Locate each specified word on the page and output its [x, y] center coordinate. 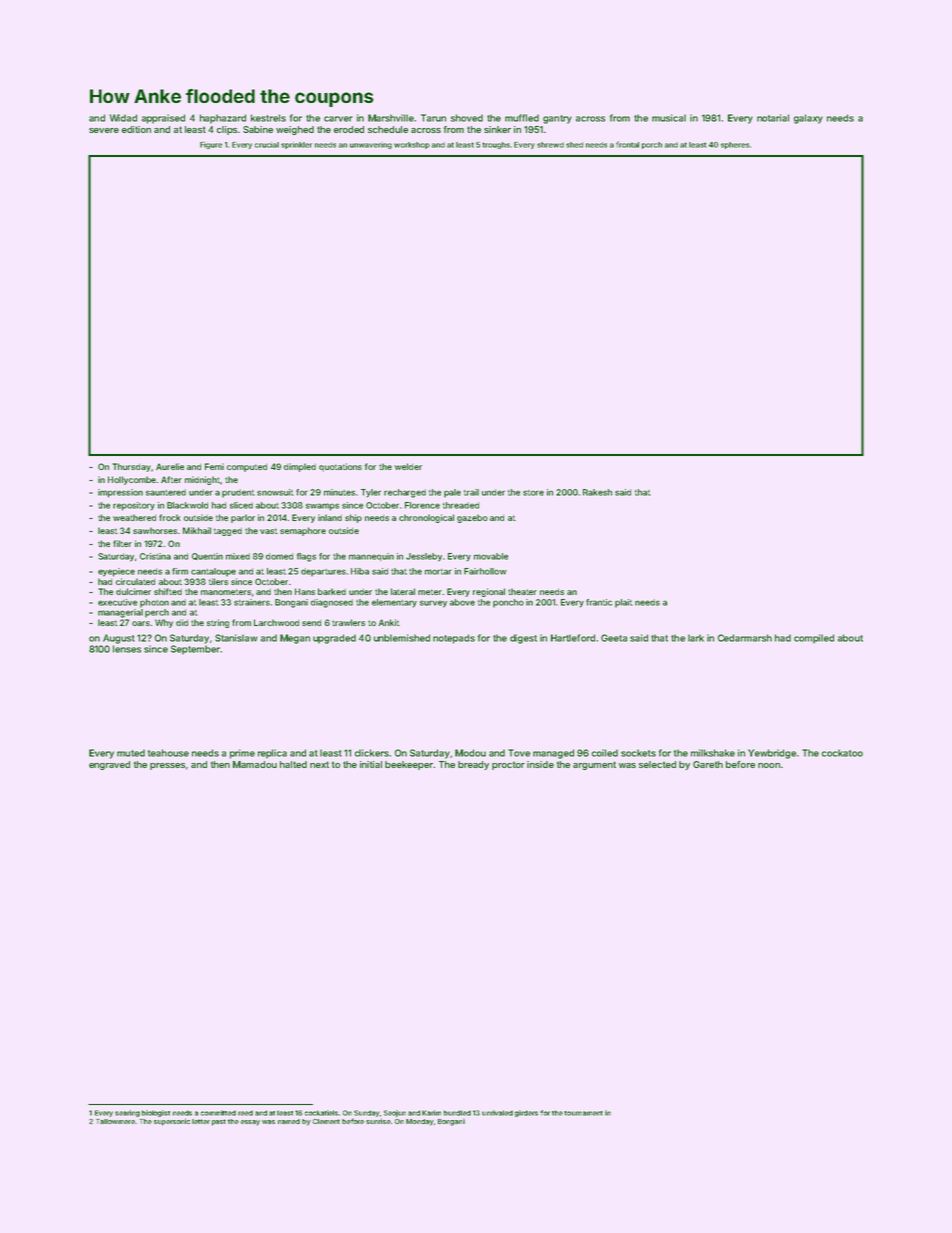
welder [408, 466]
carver [338, 119]
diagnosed [332, 603]
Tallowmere [115, 1121]
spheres [735, 145]
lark [696, 638]
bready [473, 765]
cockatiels [321, 1113]
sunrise [378, 1121]
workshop [412, 145]
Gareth [708, 764]
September [195, 650]
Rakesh [597, 492]
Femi [214, 466]
